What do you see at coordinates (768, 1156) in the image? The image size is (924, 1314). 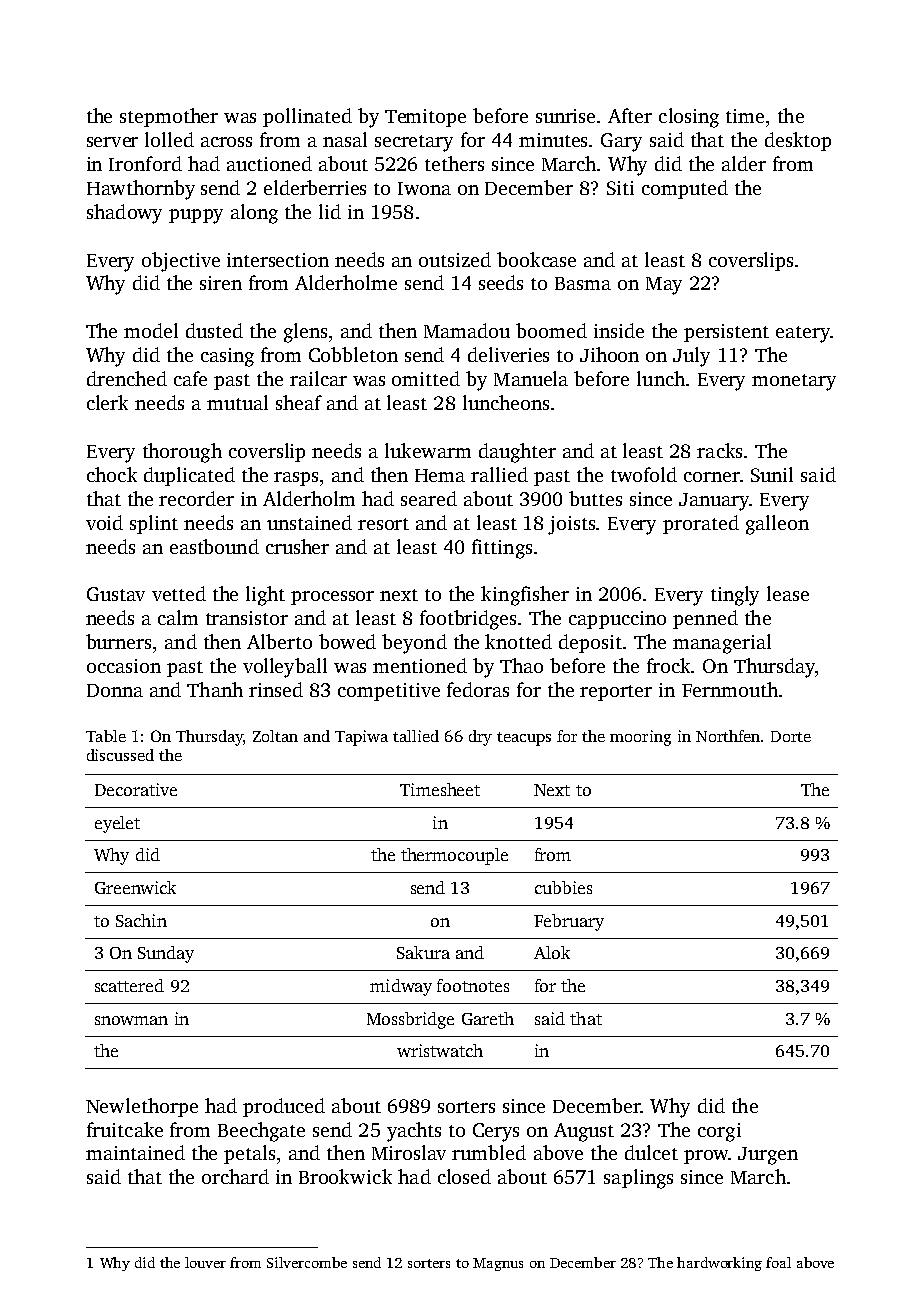 I see `Jurgen` at bounding box center [768, 1156].
